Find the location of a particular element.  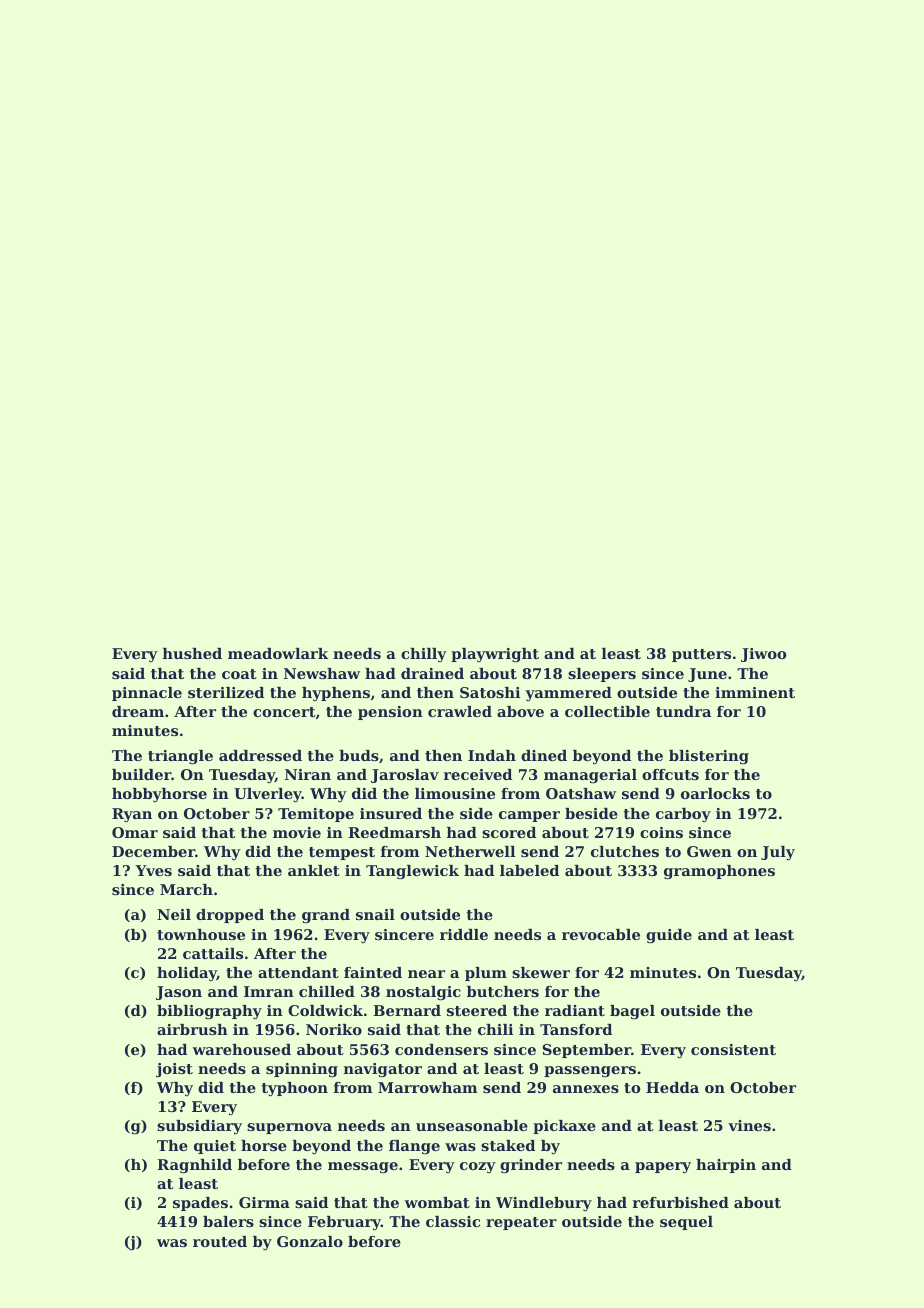

dream is located at coordinates (138, 711).
